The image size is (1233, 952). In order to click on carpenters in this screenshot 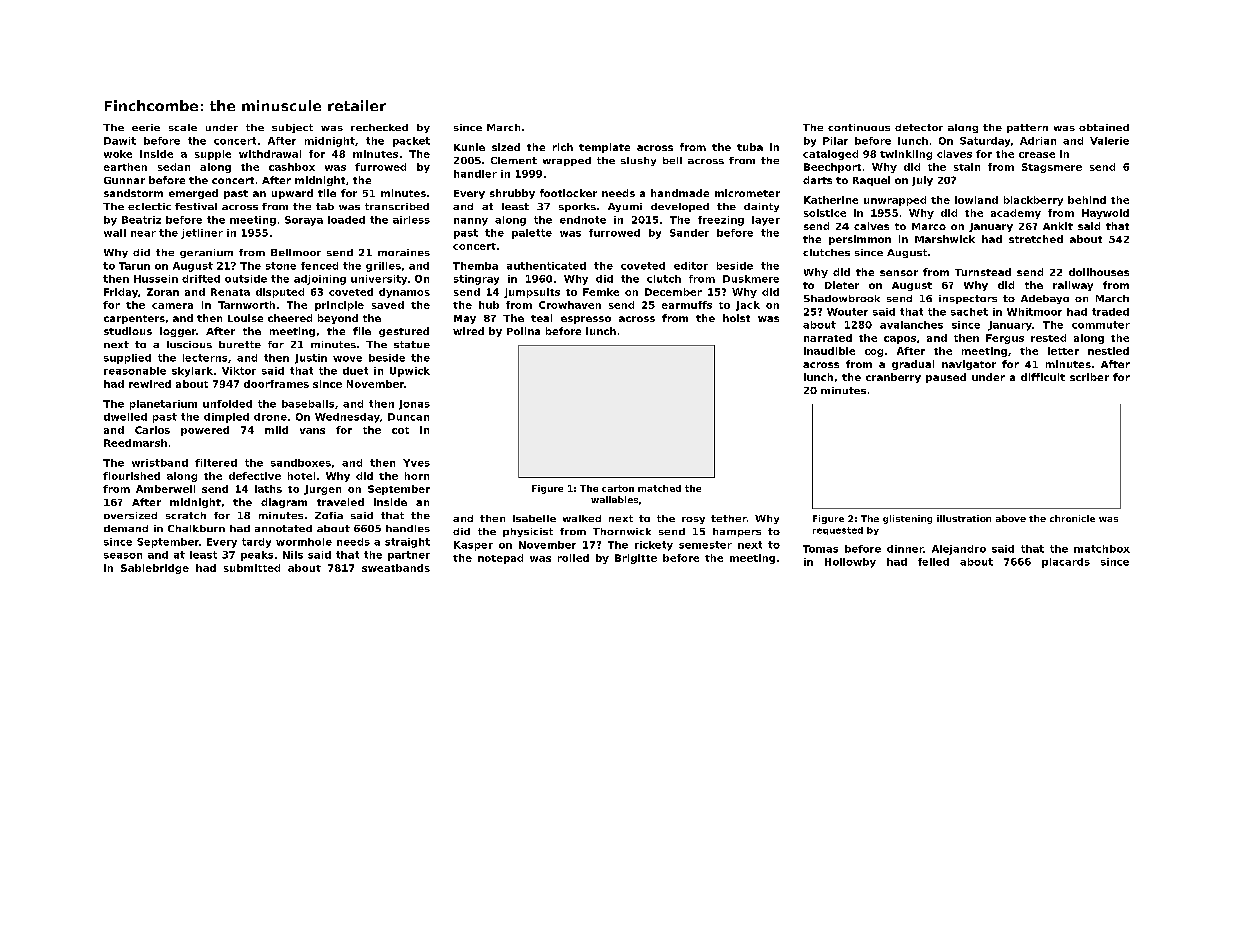, I will do `click(134, 319)`.
